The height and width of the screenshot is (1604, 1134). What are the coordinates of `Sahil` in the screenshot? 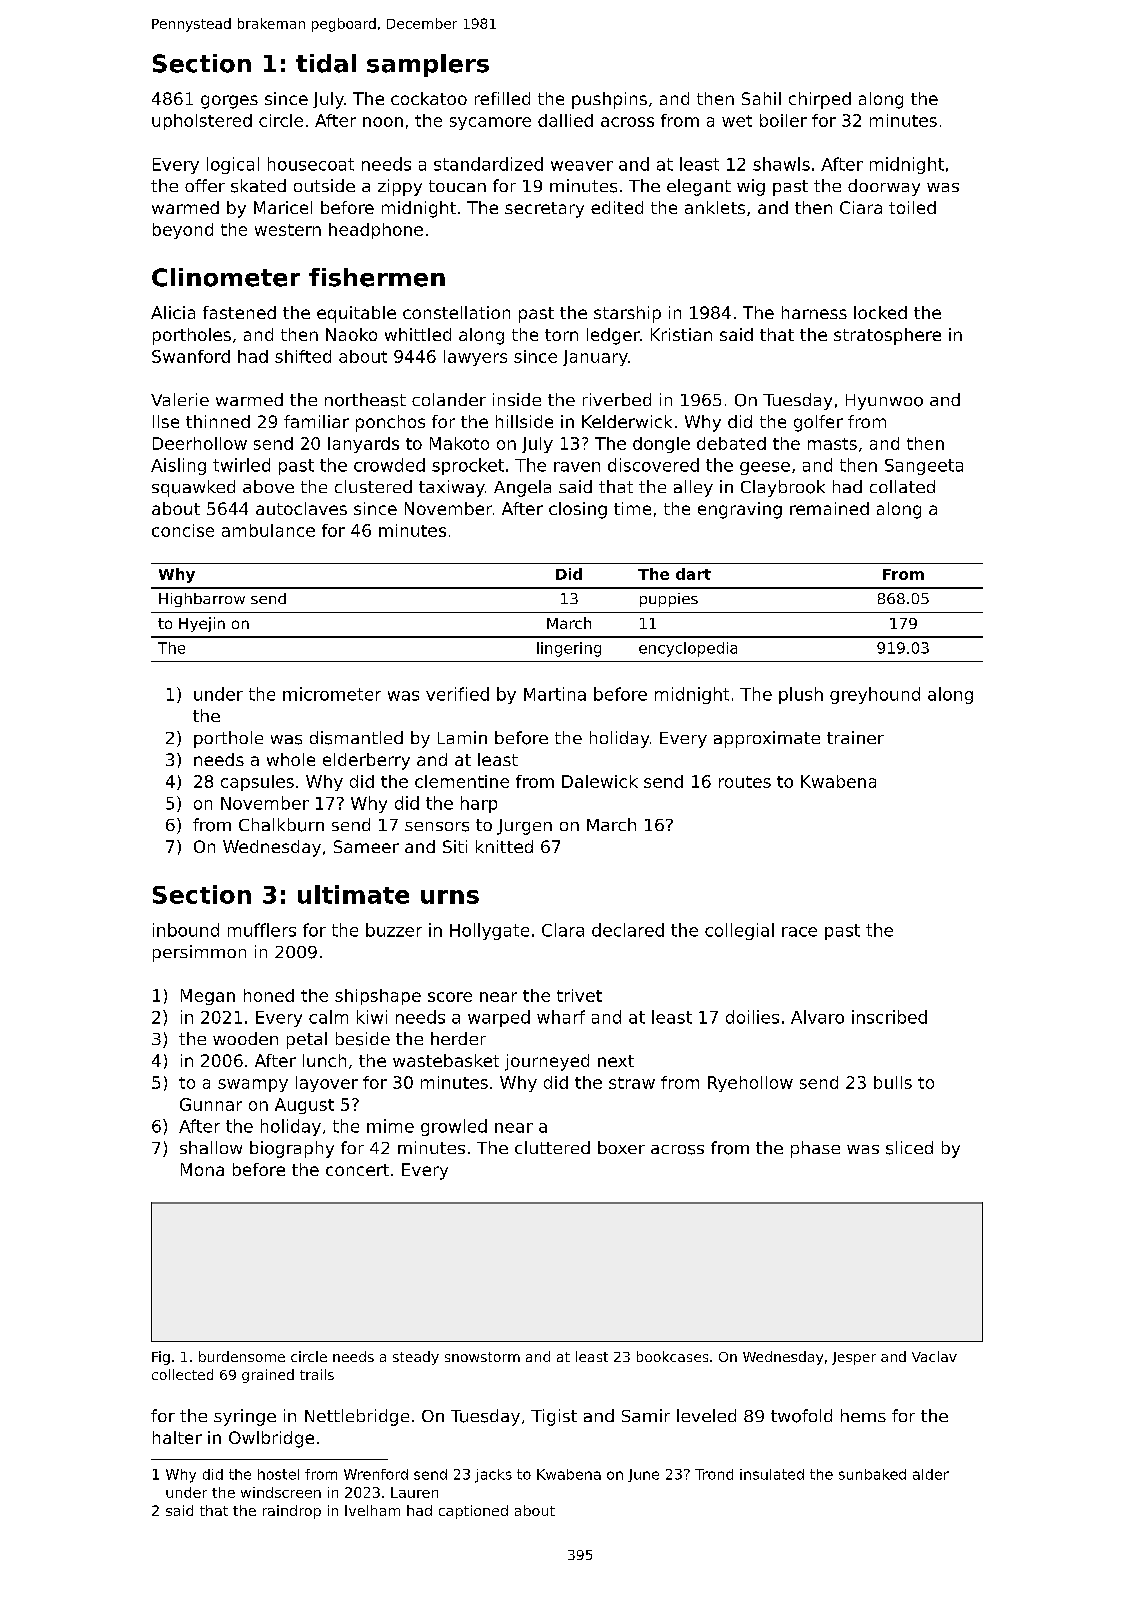 It's located at (761, 98).
